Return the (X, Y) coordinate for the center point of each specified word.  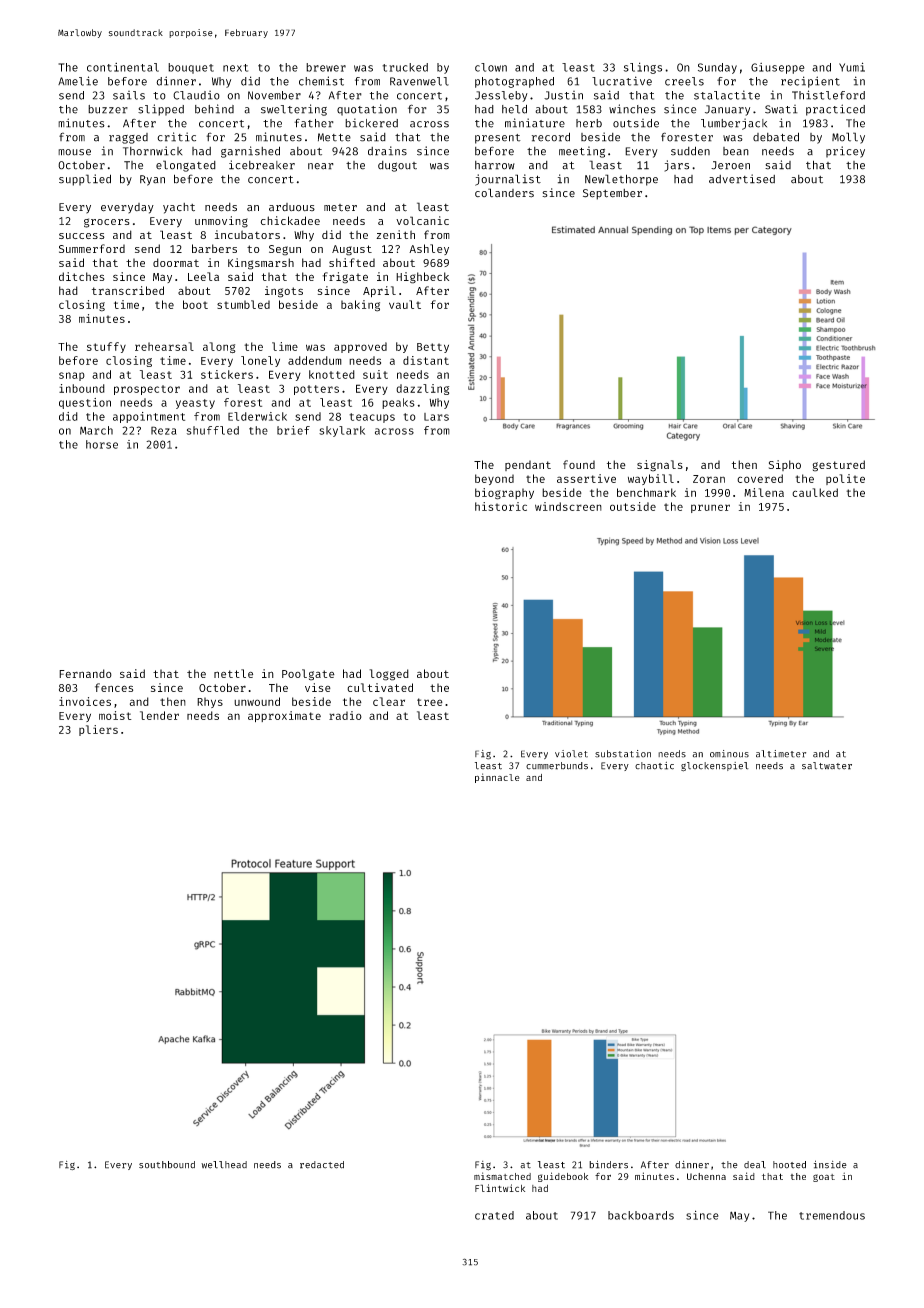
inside (830, 1164)
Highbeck (422, 278)
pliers (98, 730)
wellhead (224, 1165)
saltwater (827, 766)
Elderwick (257, 416)
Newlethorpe (621, 180)
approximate (284, 716)
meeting (582, 152)
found (579, 464)
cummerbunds (557, 766)
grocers (107, 223)
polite (845, 479)
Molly (848, 138)
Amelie (78, 81)
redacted (322, 1165)
